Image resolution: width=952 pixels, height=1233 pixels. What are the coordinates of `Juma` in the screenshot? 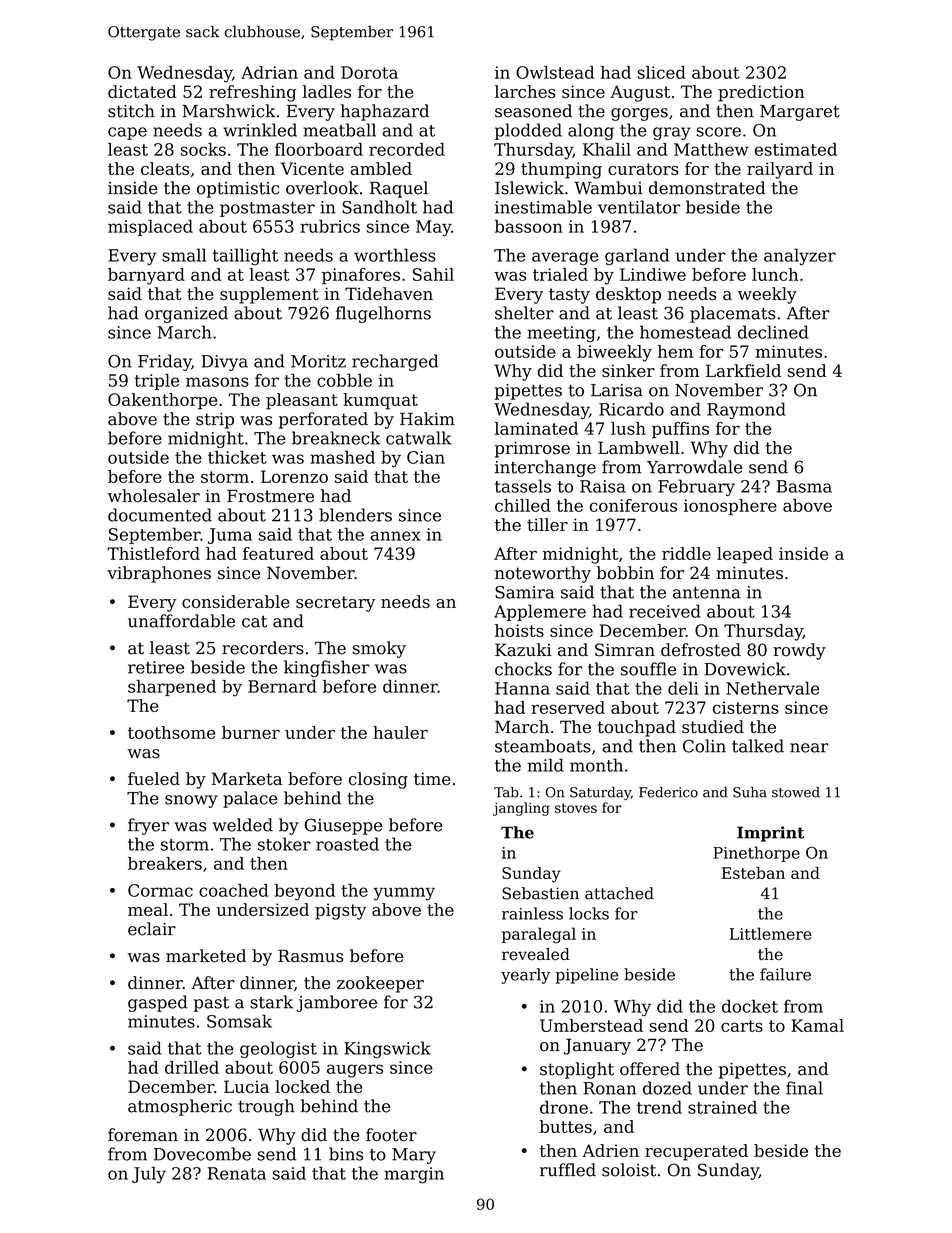 It's located at (230, 536).
